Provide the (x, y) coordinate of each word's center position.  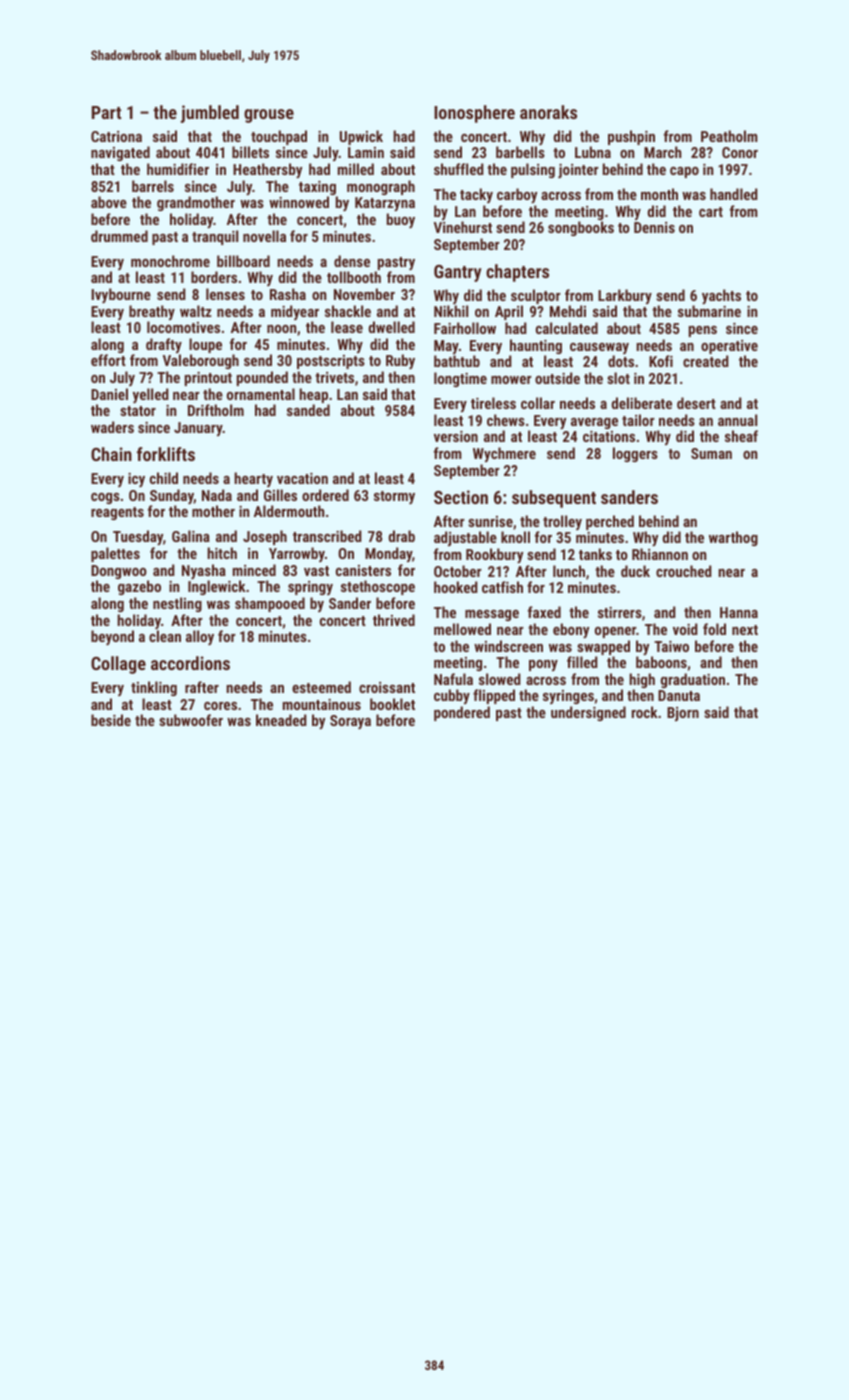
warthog (733, 538)
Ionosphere (474, 114)
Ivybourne (121, 295)
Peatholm (729, 136)
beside (111, 720)
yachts (721, 296)
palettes (115, 554)
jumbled (210, 114)
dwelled (392, 327)
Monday (388, 554)
